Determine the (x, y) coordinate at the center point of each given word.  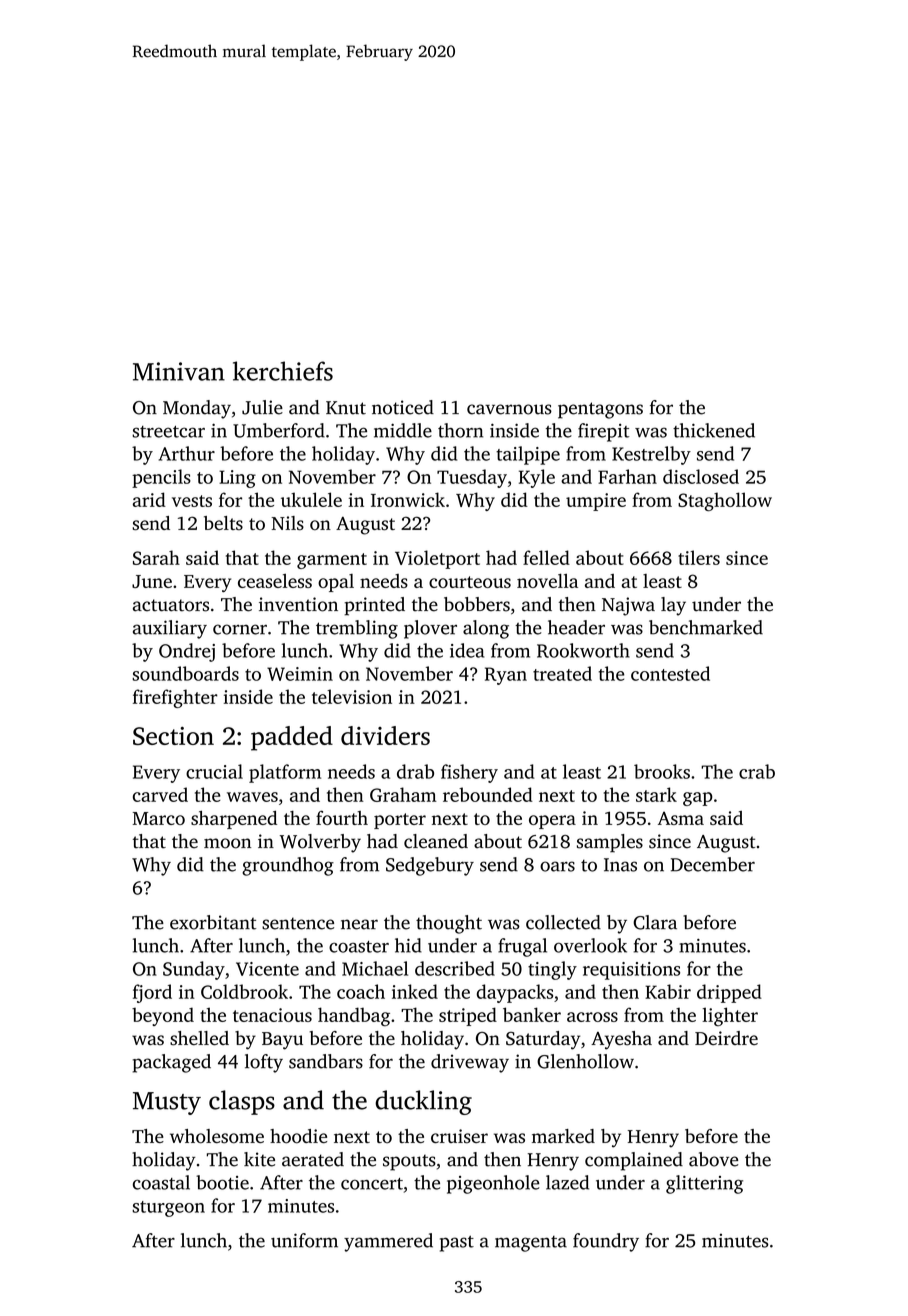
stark (656, 794)
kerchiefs (283, 371)
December (713, 864)
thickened (714, 430)
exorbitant (213, 922)
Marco (159, 818)
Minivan (179, 371)
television (352, 696)
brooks (662, 771)
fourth (342, 817)
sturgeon (168, 1209)
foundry (606, 1242)
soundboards (185, 673)
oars (557, 866)
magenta (531, 1244)
